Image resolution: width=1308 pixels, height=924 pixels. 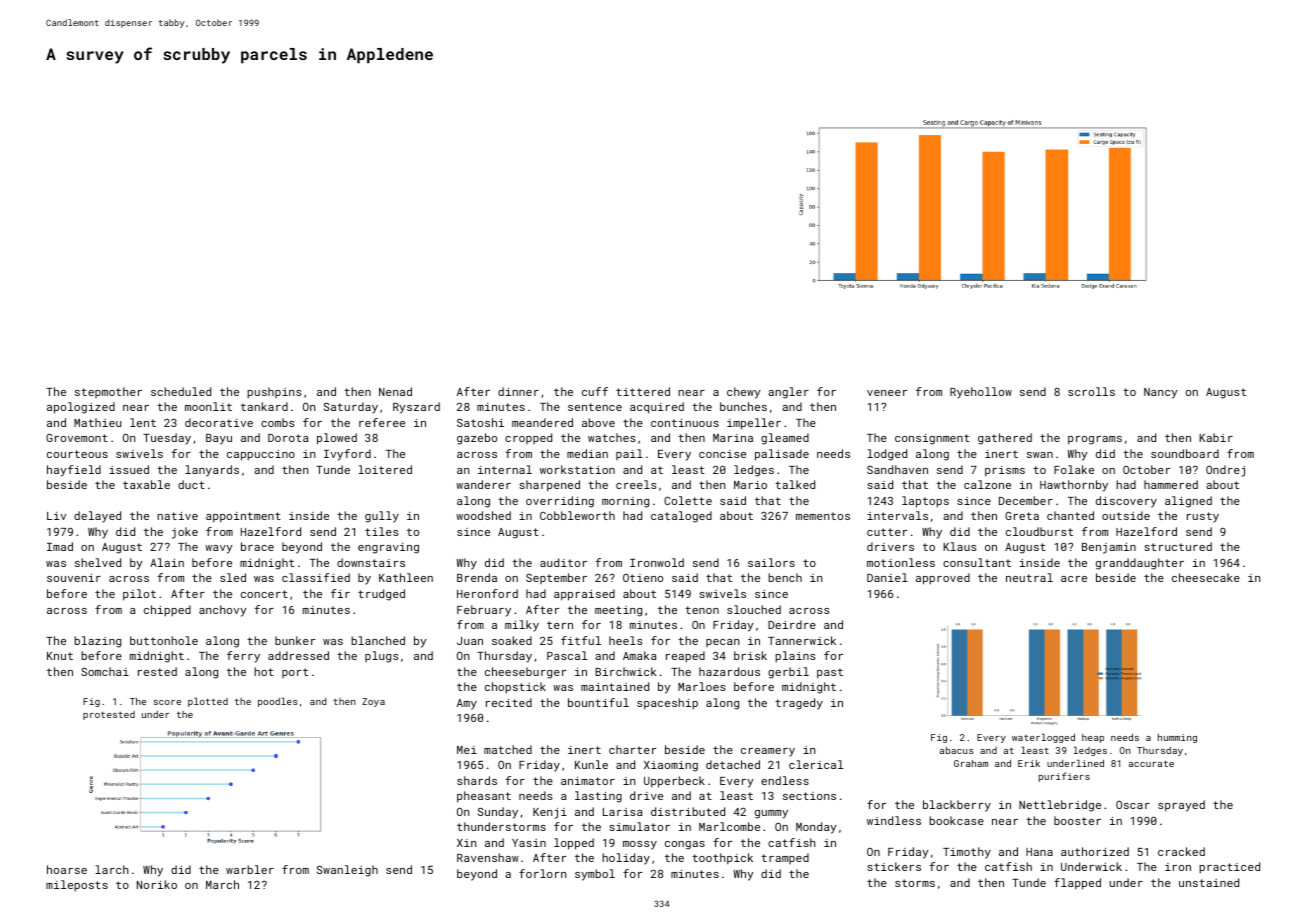 I want to click on Noriko, so click(x=157, y=884).
